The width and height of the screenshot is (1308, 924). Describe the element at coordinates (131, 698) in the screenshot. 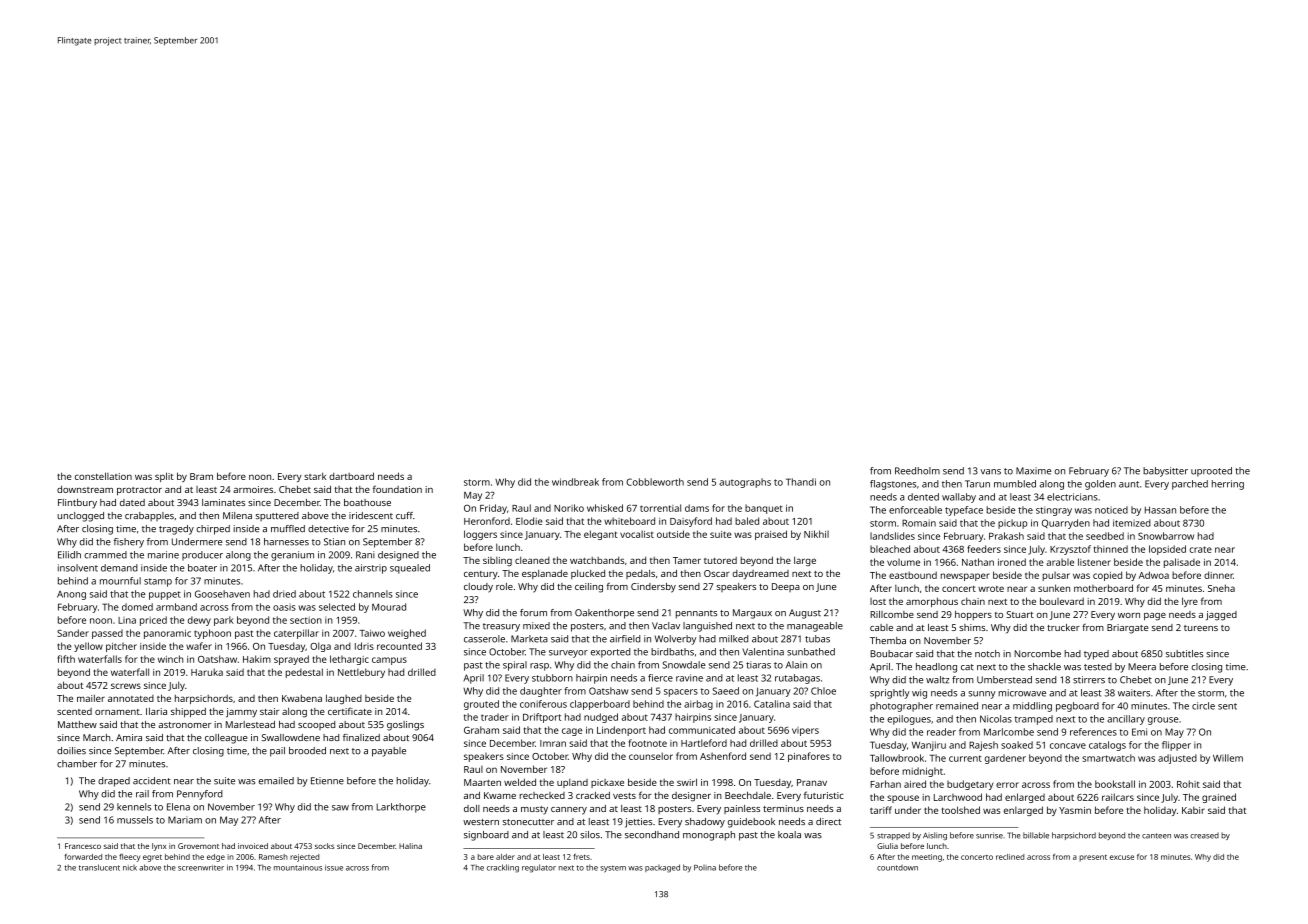

I see `annotated` at that location.
